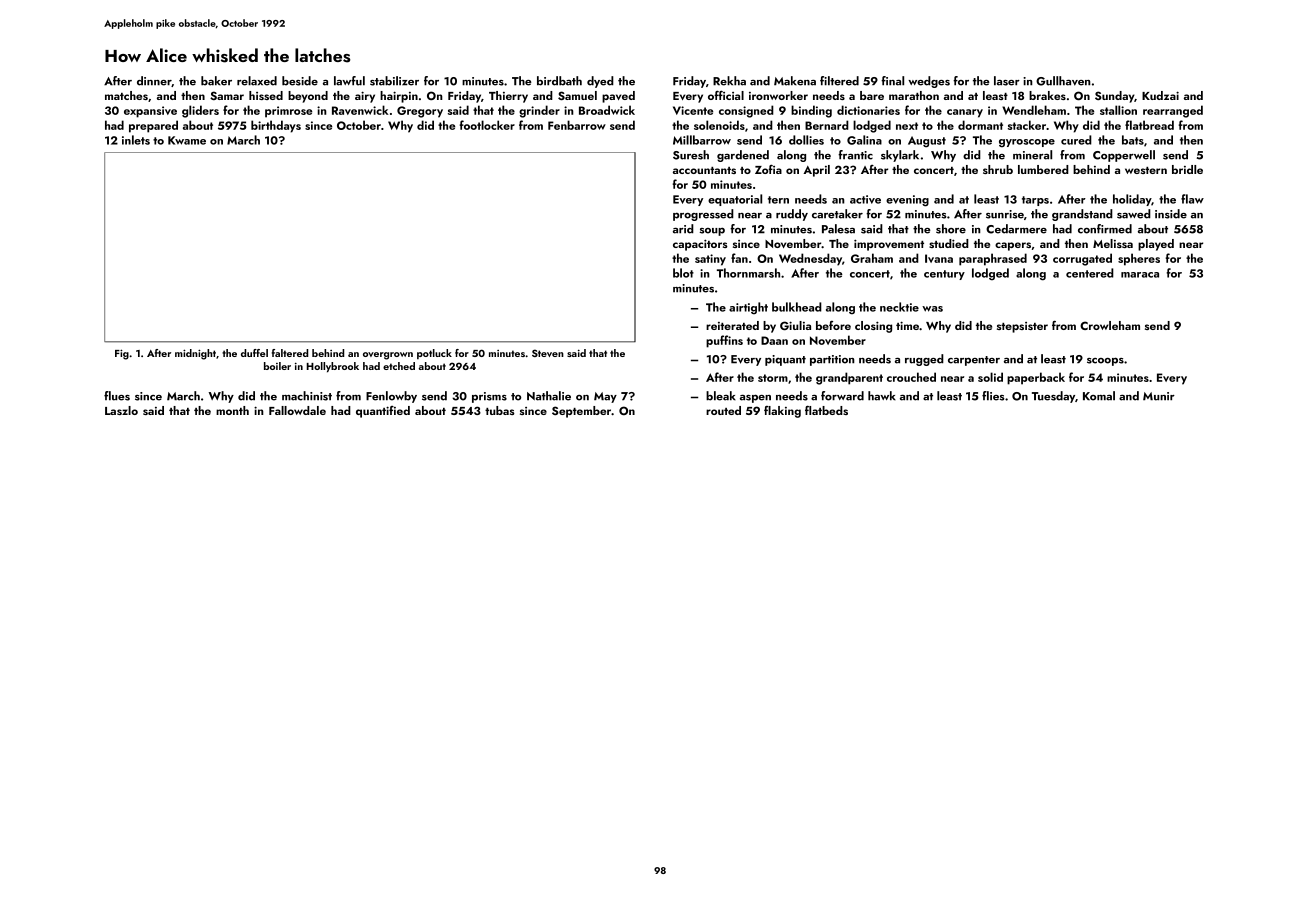  Describe the element at coordinates (559, 81) in the screenshot. I see `birdbath` at that location.
